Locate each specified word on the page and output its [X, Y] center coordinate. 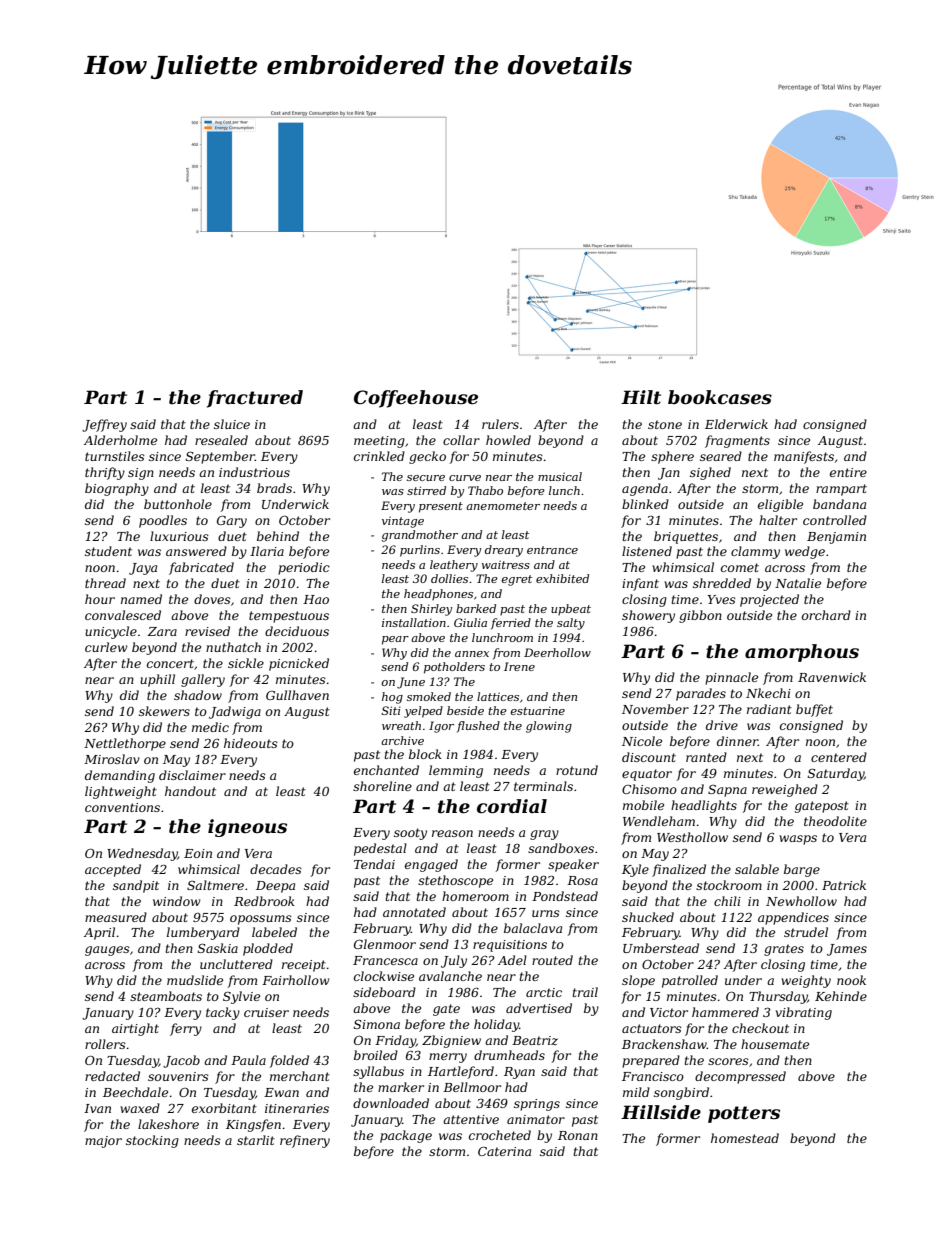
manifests [804, 457]
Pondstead [565, 896]
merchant [300, 1076]
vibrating [804, 1013]
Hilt [641, 397]
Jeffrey [104, 425]
